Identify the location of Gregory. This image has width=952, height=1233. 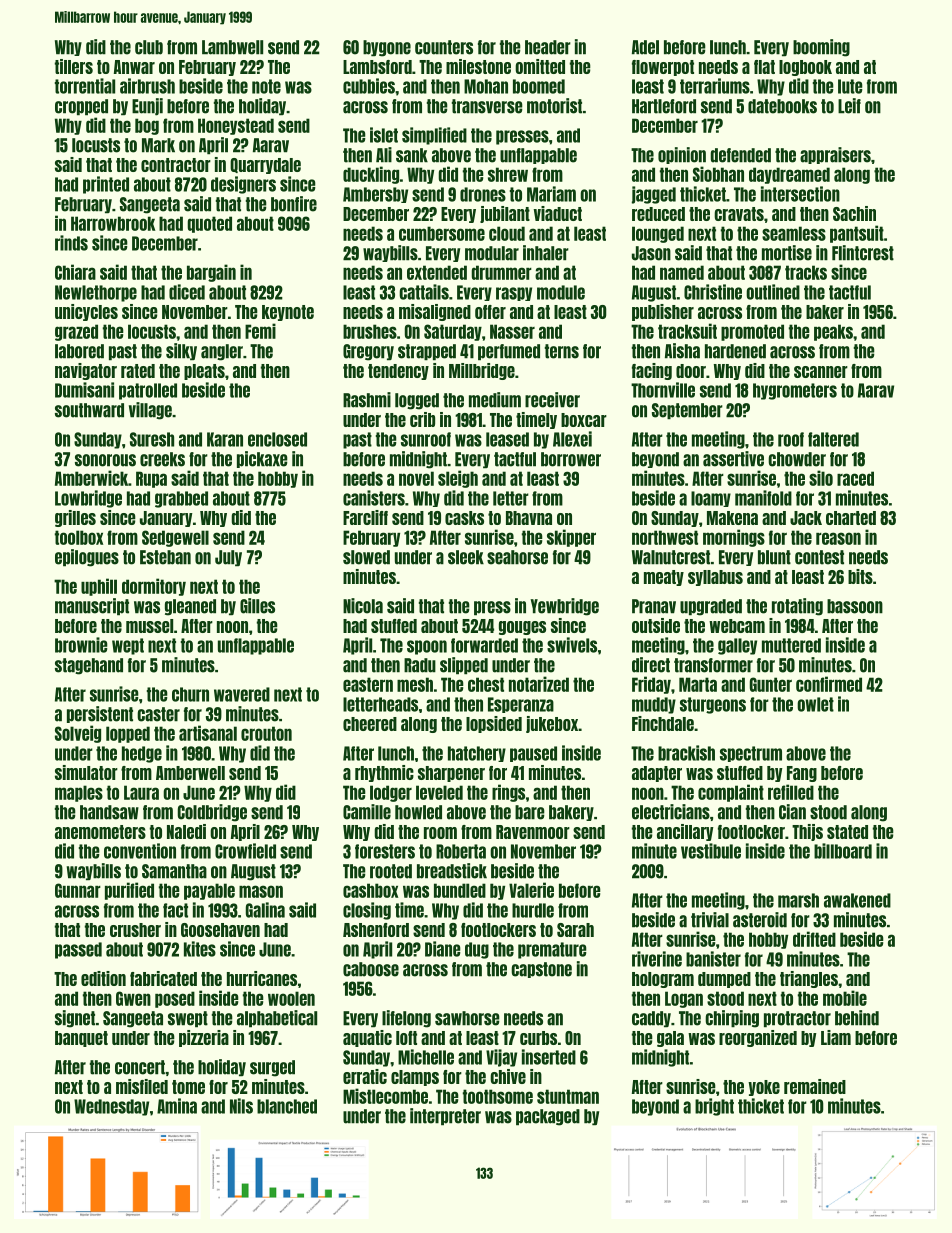
(368, 352).
